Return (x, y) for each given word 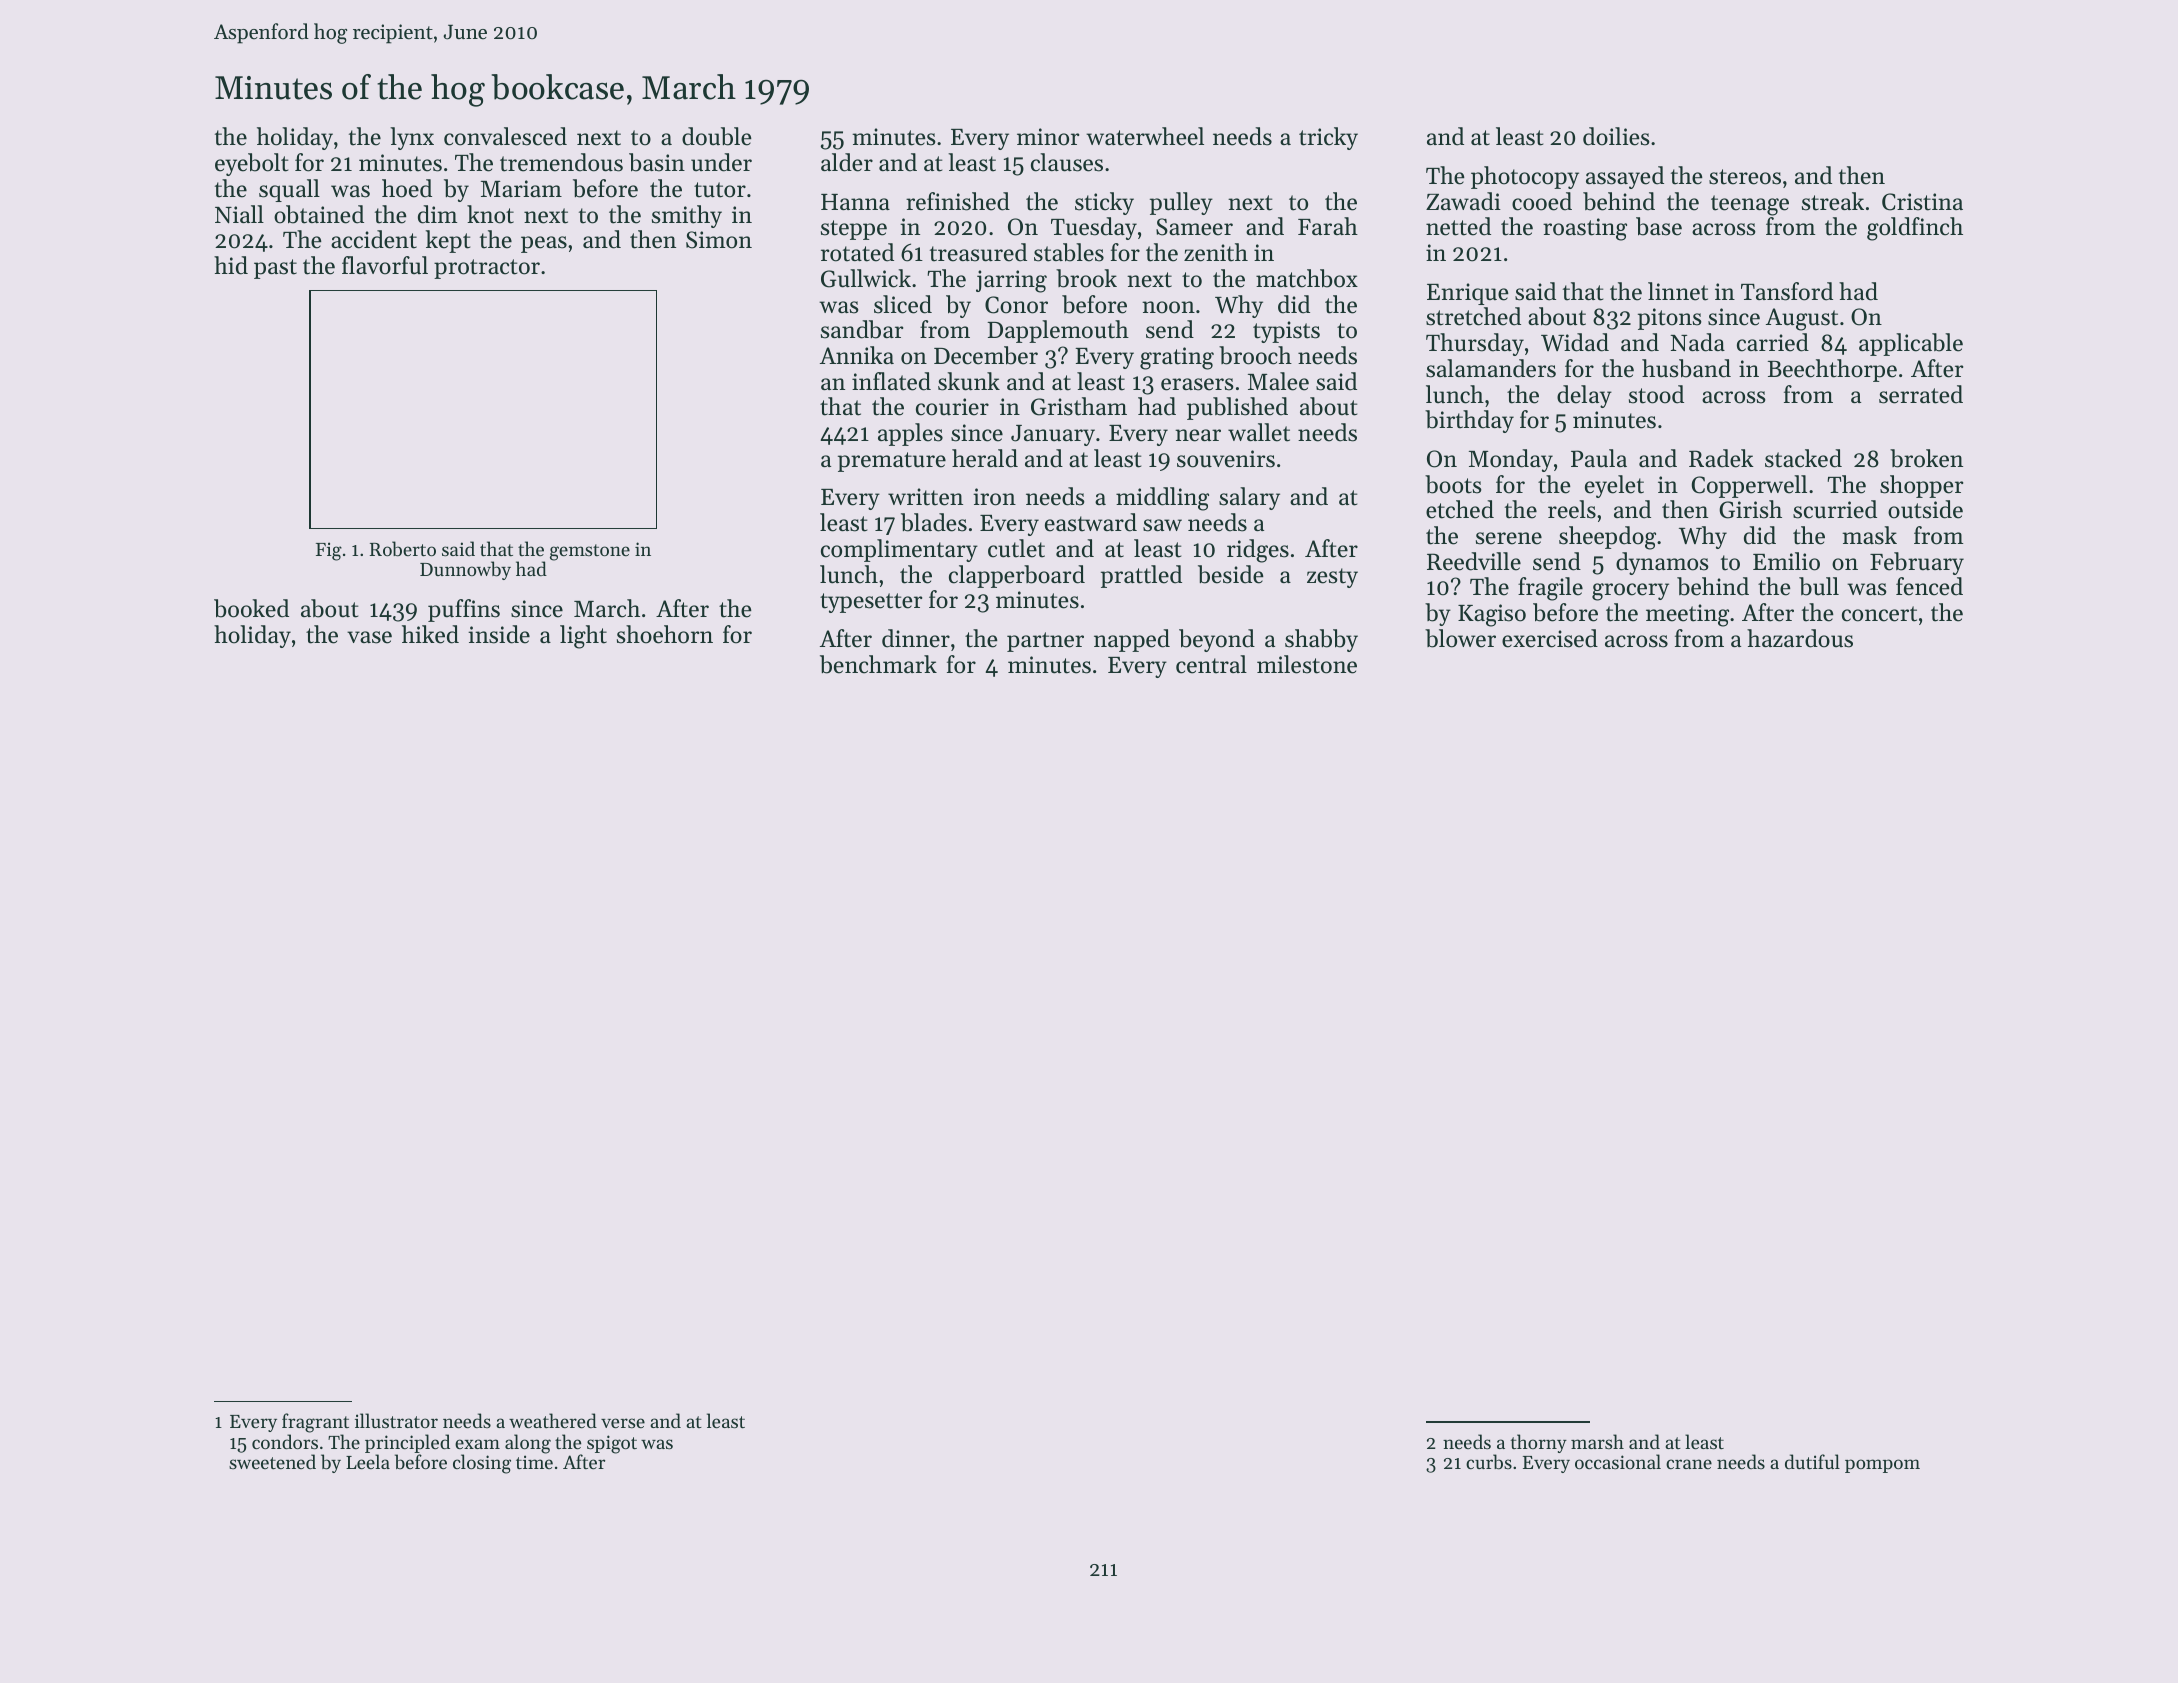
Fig (329, 551)
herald (985, 458)
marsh (1597, 1441)
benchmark (878, 664)
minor (1048, 137)
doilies (1616, 136)
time (534, 1462)
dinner (916, 638)
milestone (1307, 664)
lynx (412, 138)
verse (623, 1423)
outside (1925, 509)
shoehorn (665, 634)
